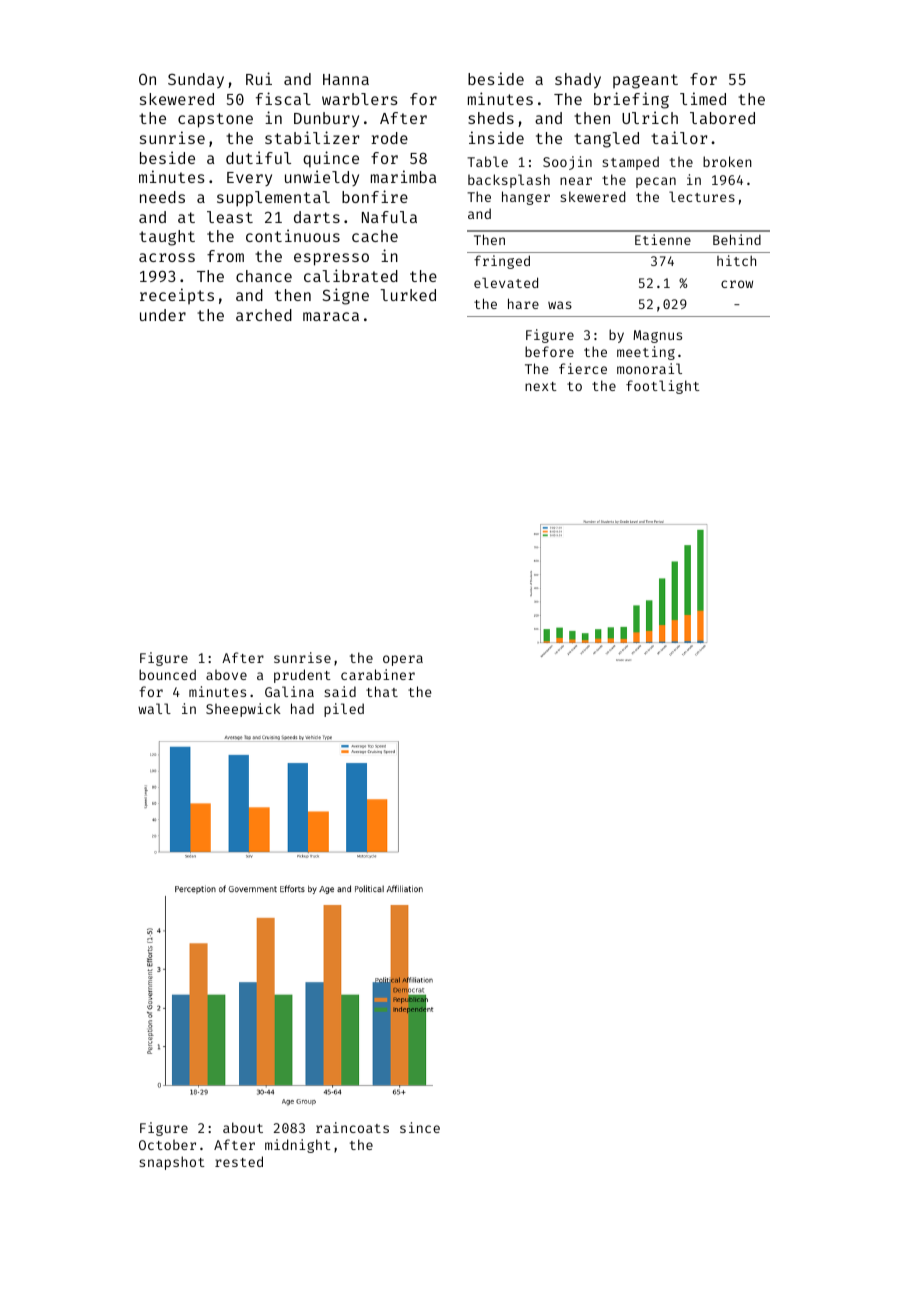 The height and width of the screenshot is (1316, 908). What do you see at coordinates (403, 660) in the screenshot?
I see `opera` at bounding box center [403, 660].
